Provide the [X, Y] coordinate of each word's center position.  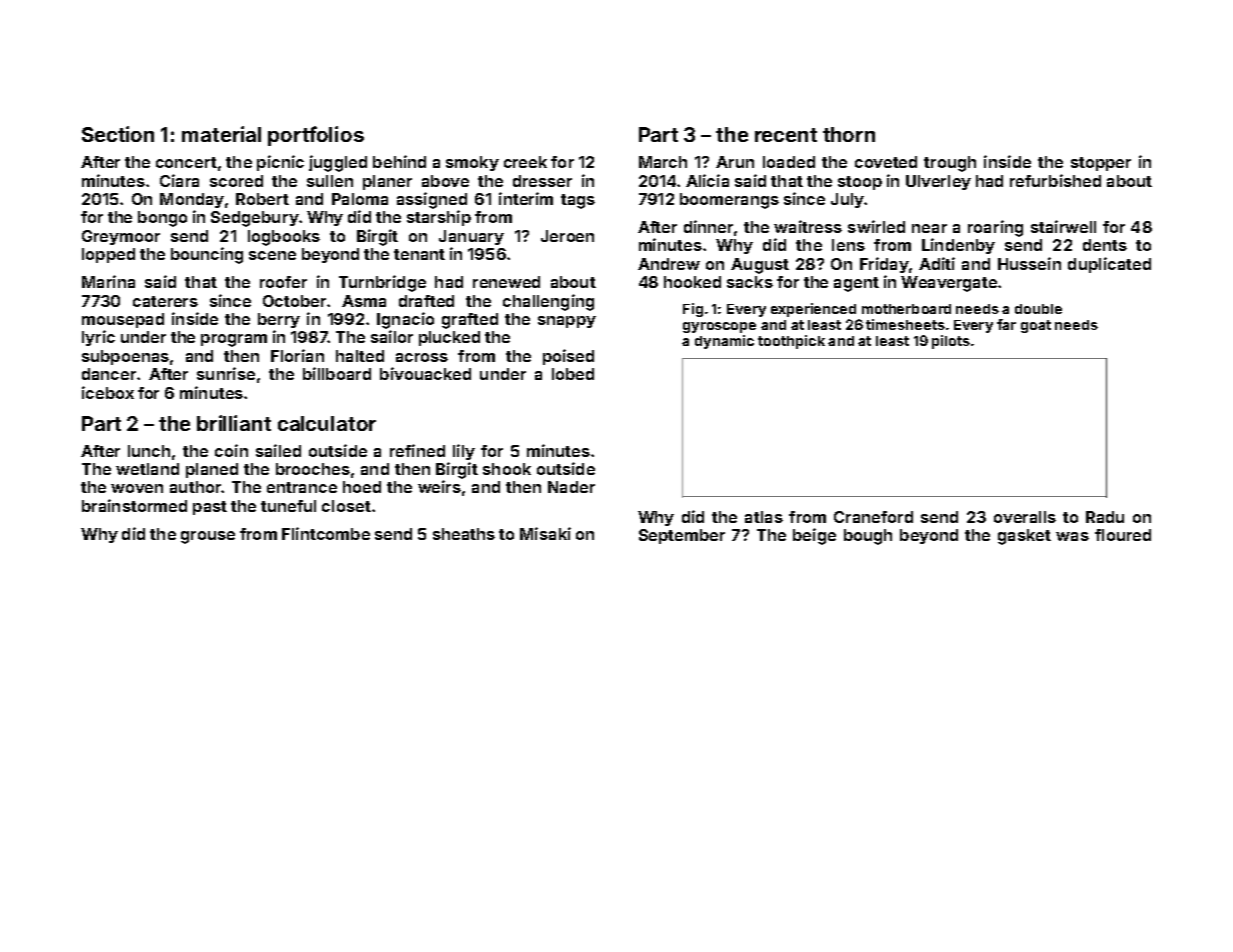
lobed [573, 374]
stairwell [1063, 226]
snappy [567, 322]
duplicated [1109, 265]
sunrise [226, 373]
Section [118, 134]
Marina [108, 281]
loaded [789, 162]
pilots [951, 342]
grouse [208, 537]
